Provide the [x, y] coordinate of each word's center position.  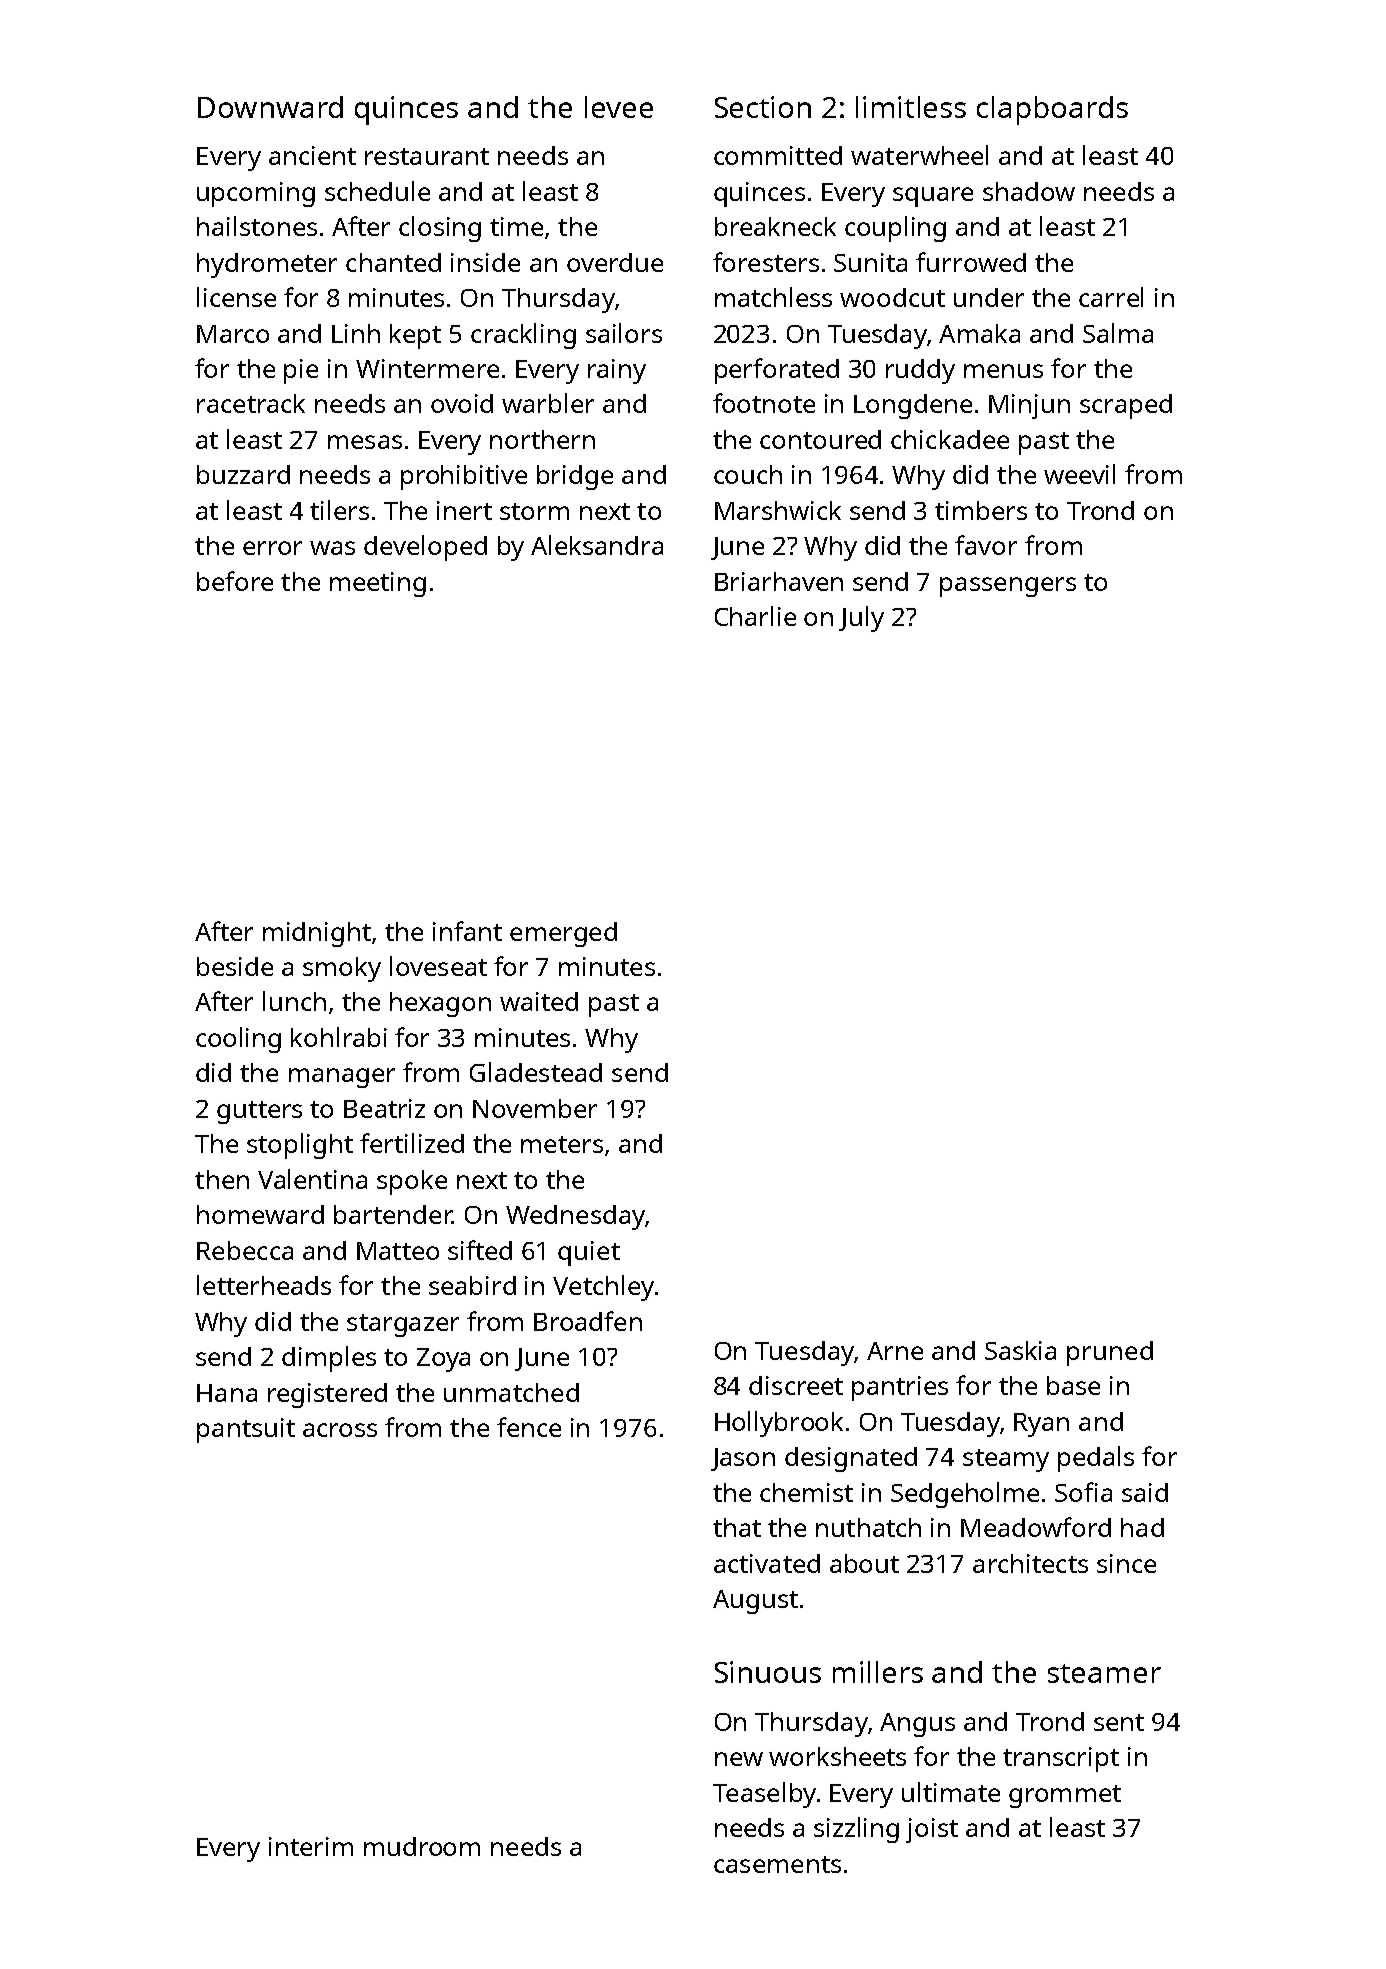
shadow [1029, 191]
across [340, 1430]
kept [415, 336]
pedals [1096, 1459]
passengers [1008, 587]
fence [529, 1427]
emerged [563, 934]
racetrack [251, 403]
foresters [766, 262]
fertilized [412, 1143]
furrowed [971, 262]
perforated [777, 371]
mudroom [422, 1846]
